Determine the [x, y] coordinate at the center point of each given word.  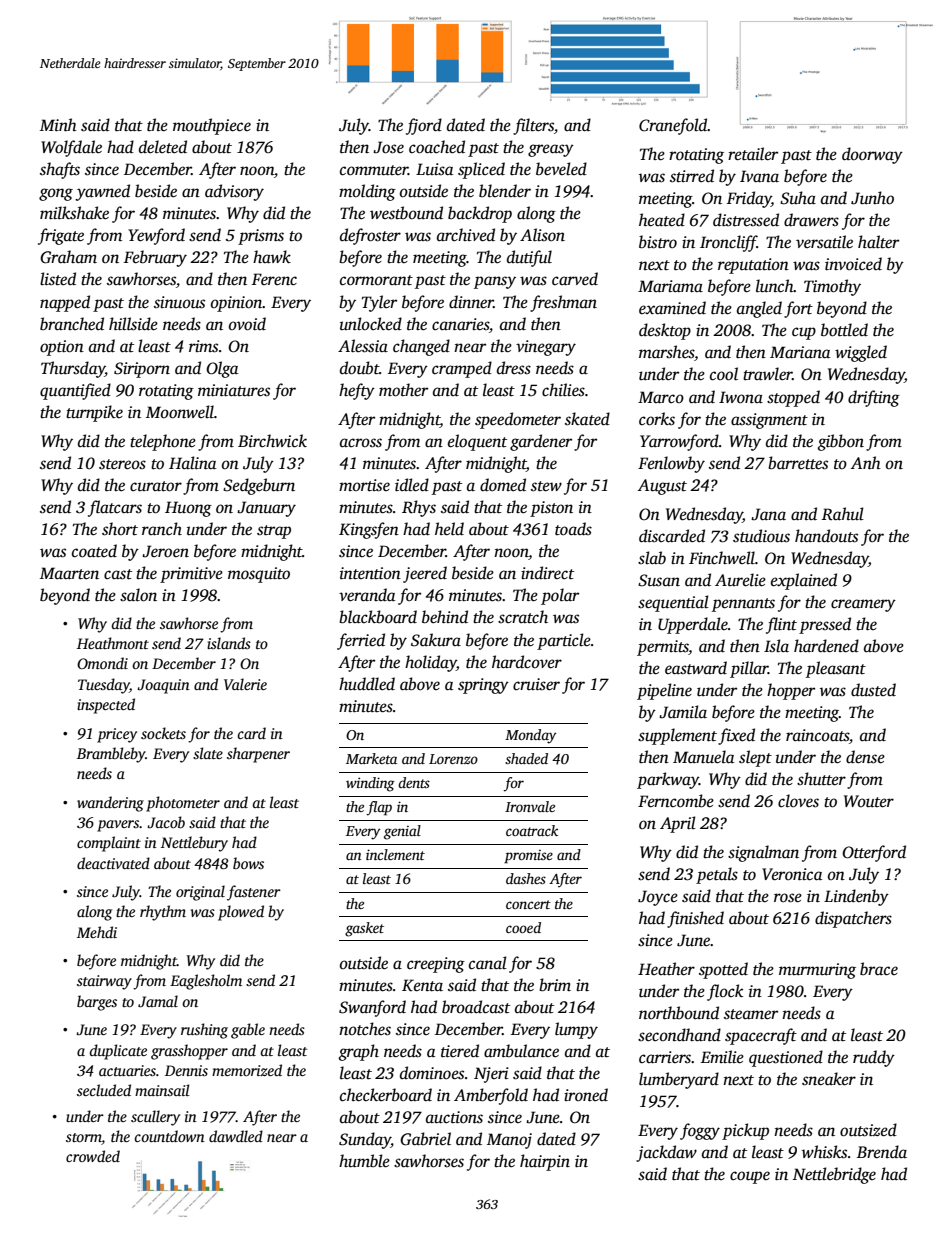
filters [533, 126]
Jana [768, 514]
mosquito [259, 575]
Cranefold [673, 126]
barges [97, 1003]
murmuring [817, 971]
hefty [357, 391]
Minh [58, 125]
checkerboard [386, 1095]
